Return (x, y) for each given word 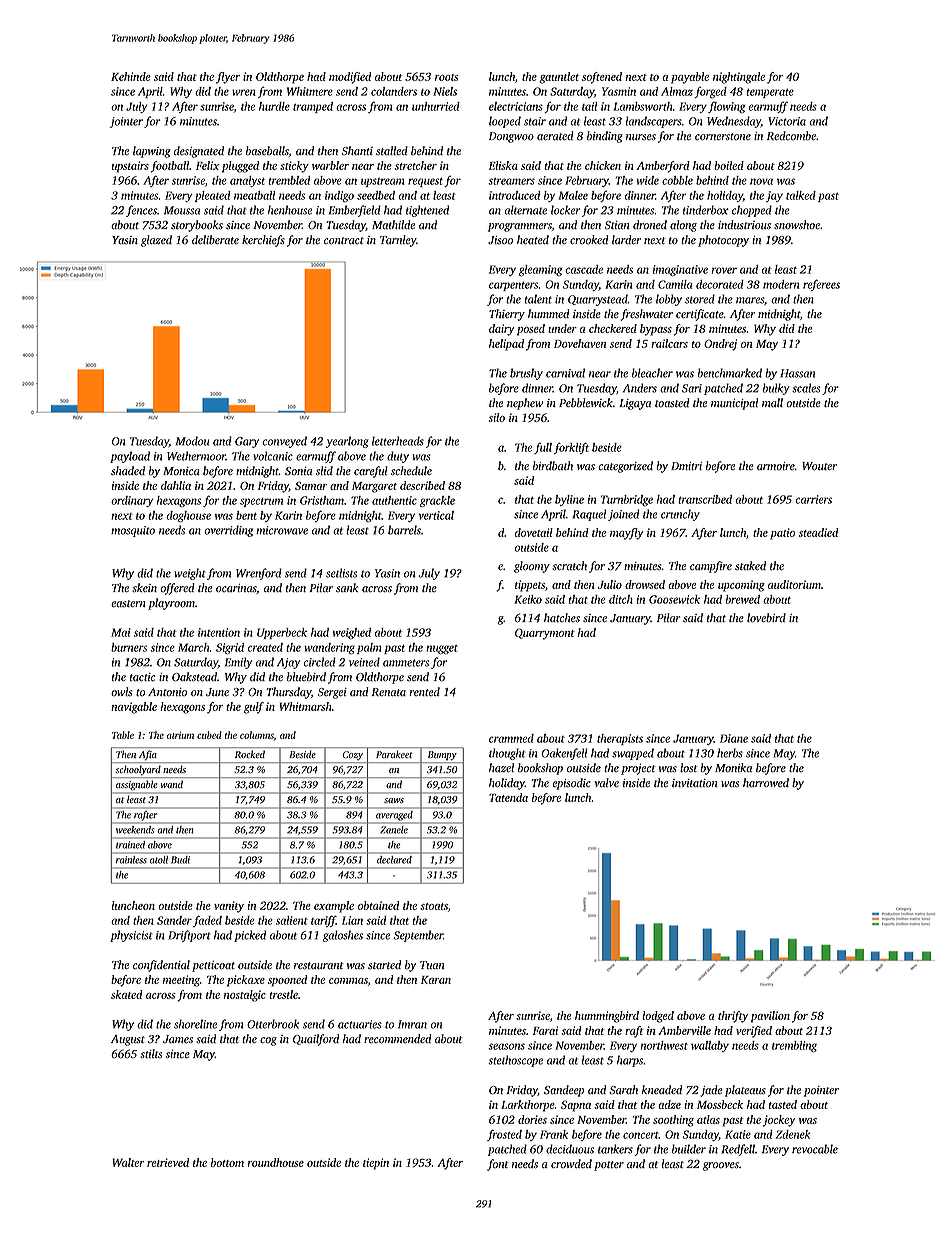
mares (750, 300)
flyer (228, 78)
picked (250, 936)
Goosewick (674, 599)
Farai (545, 1030)
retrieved (168, 1162)
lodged (658, 1017)
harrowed (766, 783)
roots (447, 77)
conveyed (284, 442)
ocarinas (236, 589)
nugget (442, 649)
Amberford (663, 167)
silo (496, 417)
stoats (434, 906)
